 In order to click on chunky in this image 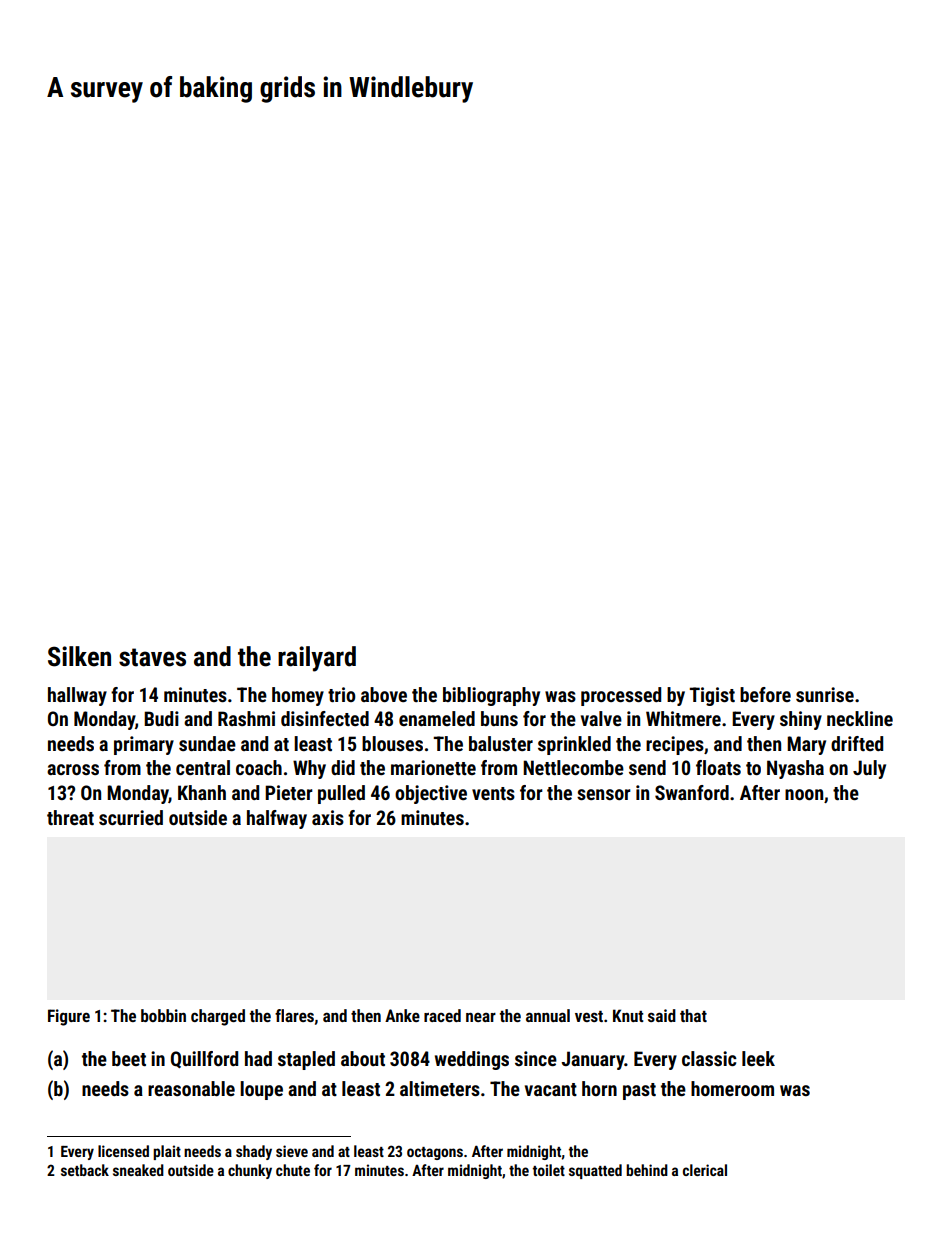, I will do `click(250, 1171)`.
